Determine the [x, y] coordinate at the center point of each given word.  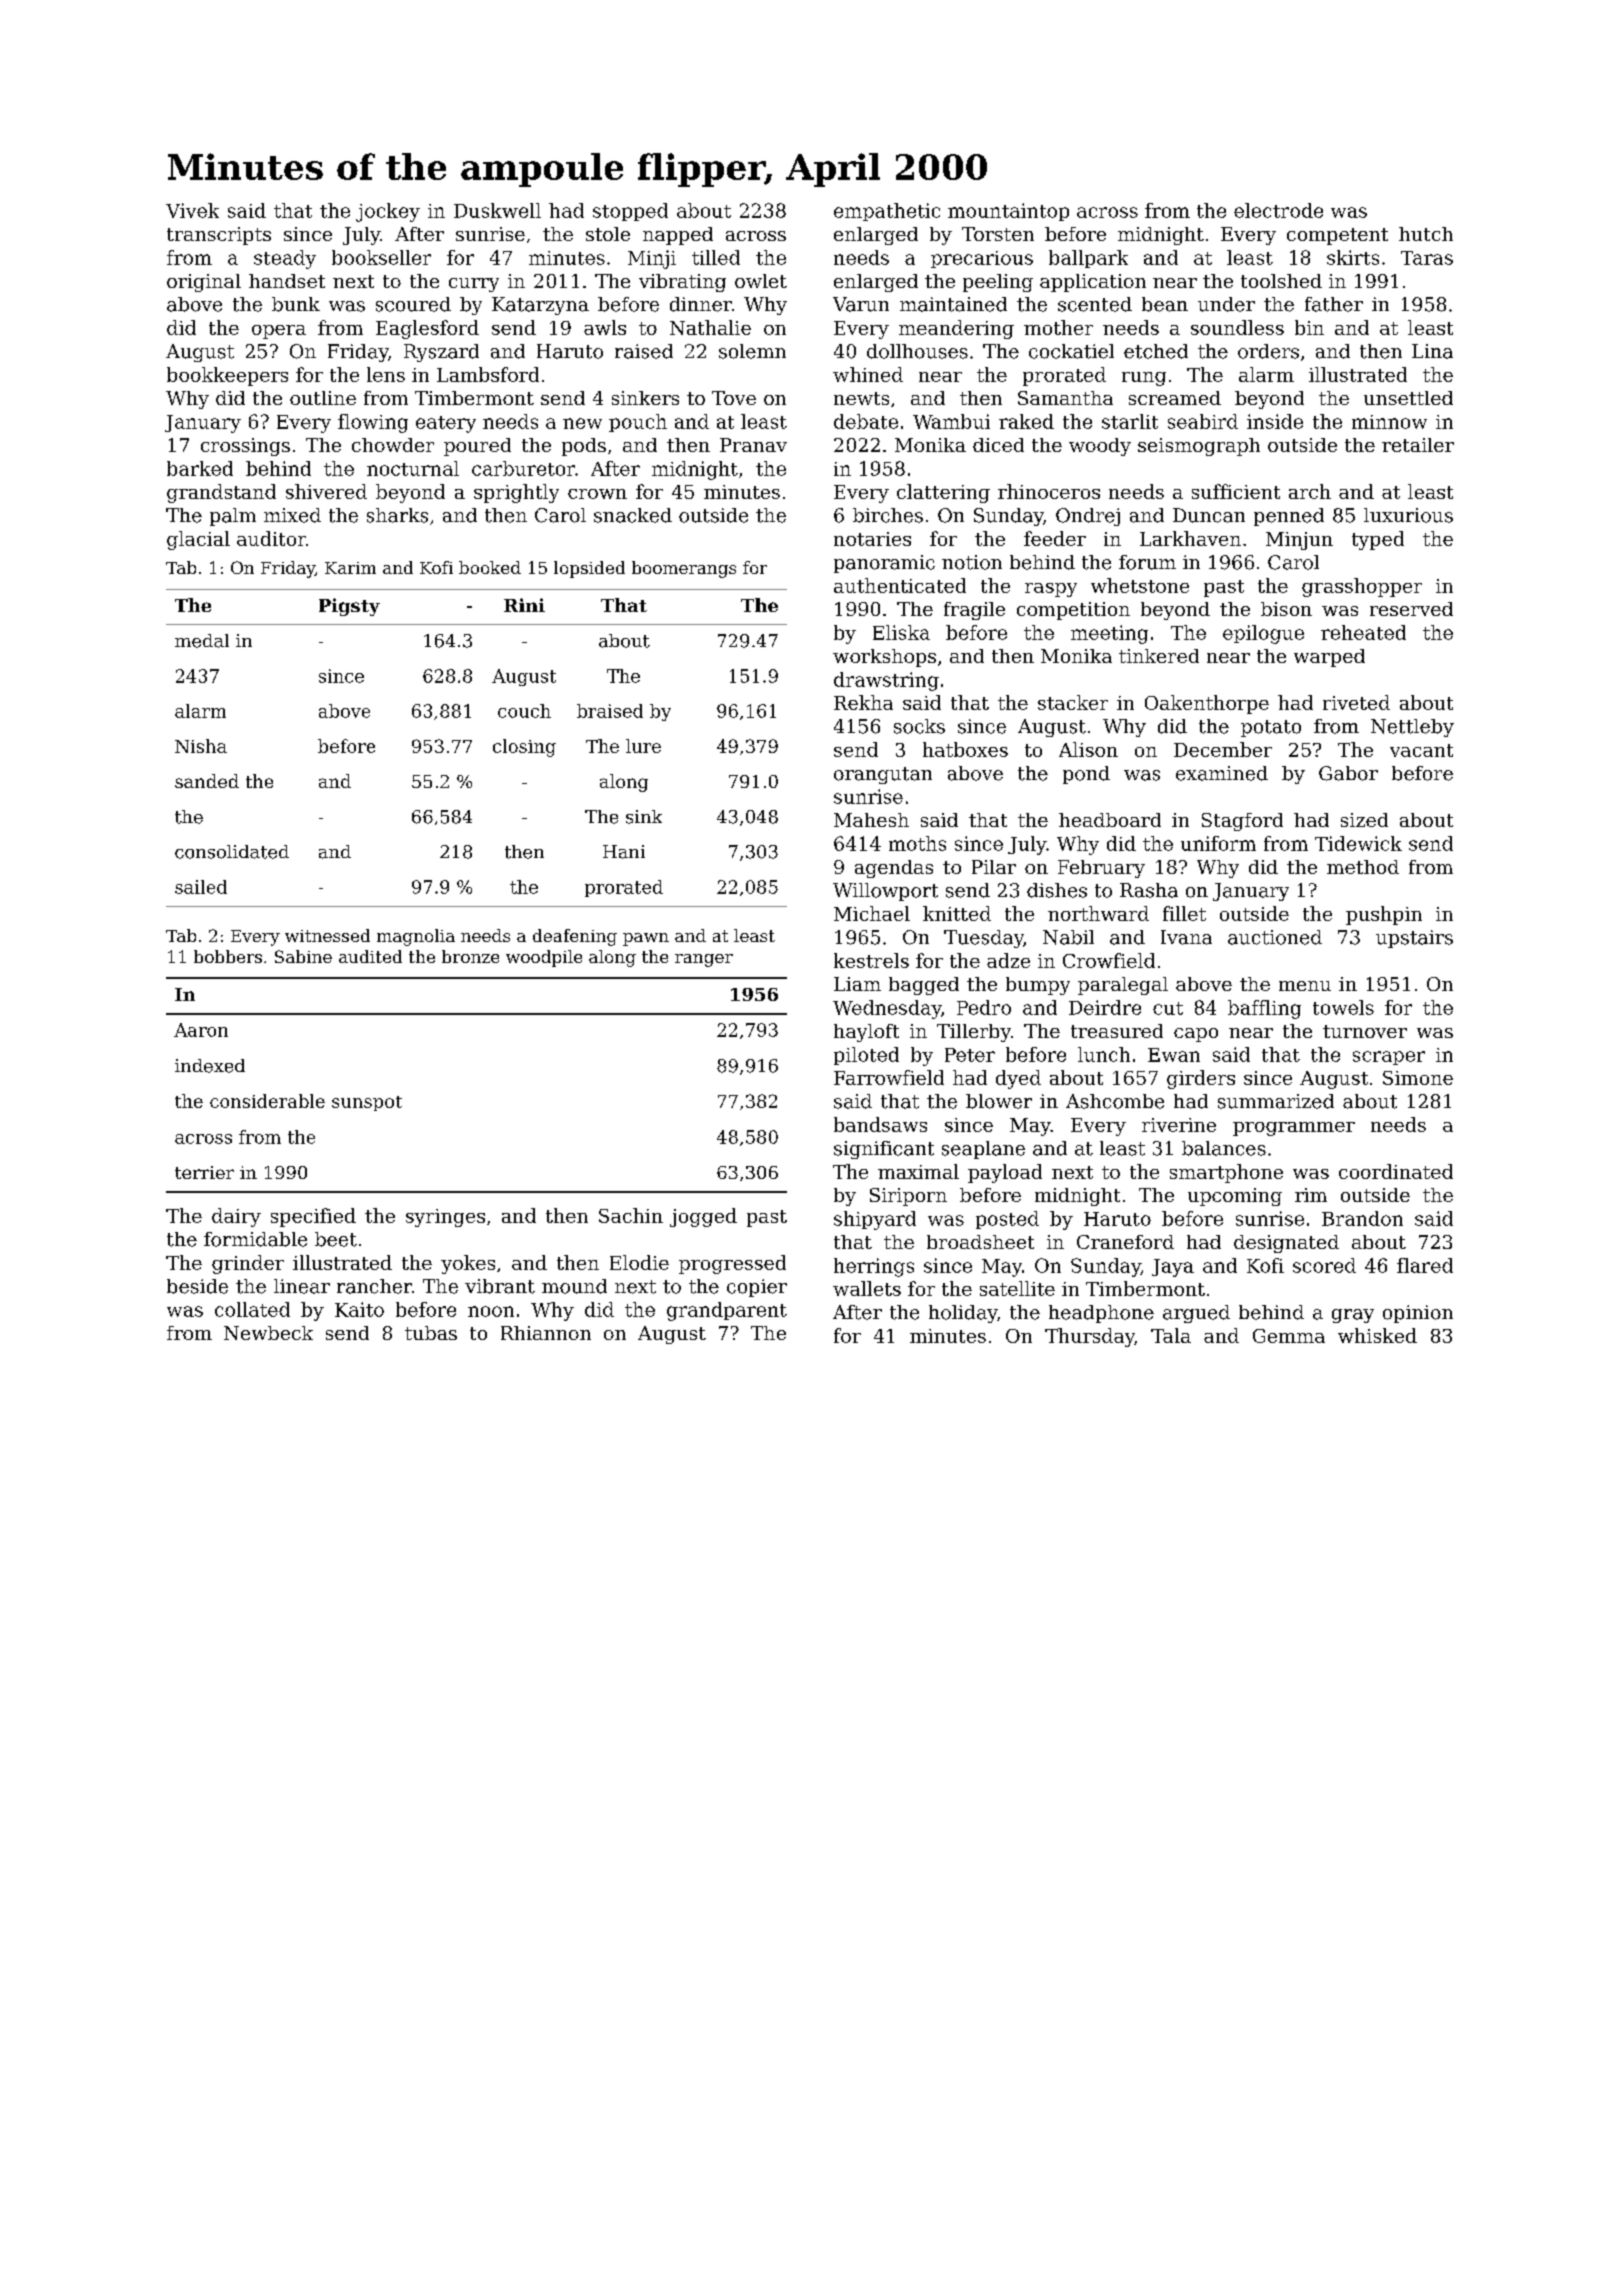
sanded [207, 781]
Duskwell [497, 210]
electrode [1278, 210]
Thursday [1090, 1337]
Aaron [201, 1030]
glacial [198, 540]
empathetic [887, 212]
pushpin [1384, 915]
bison [1286, 609]
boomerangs [684, 569]
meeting [1109, 634]
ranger [704, 960]
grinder [248, 1264]
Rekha [863, 702]
